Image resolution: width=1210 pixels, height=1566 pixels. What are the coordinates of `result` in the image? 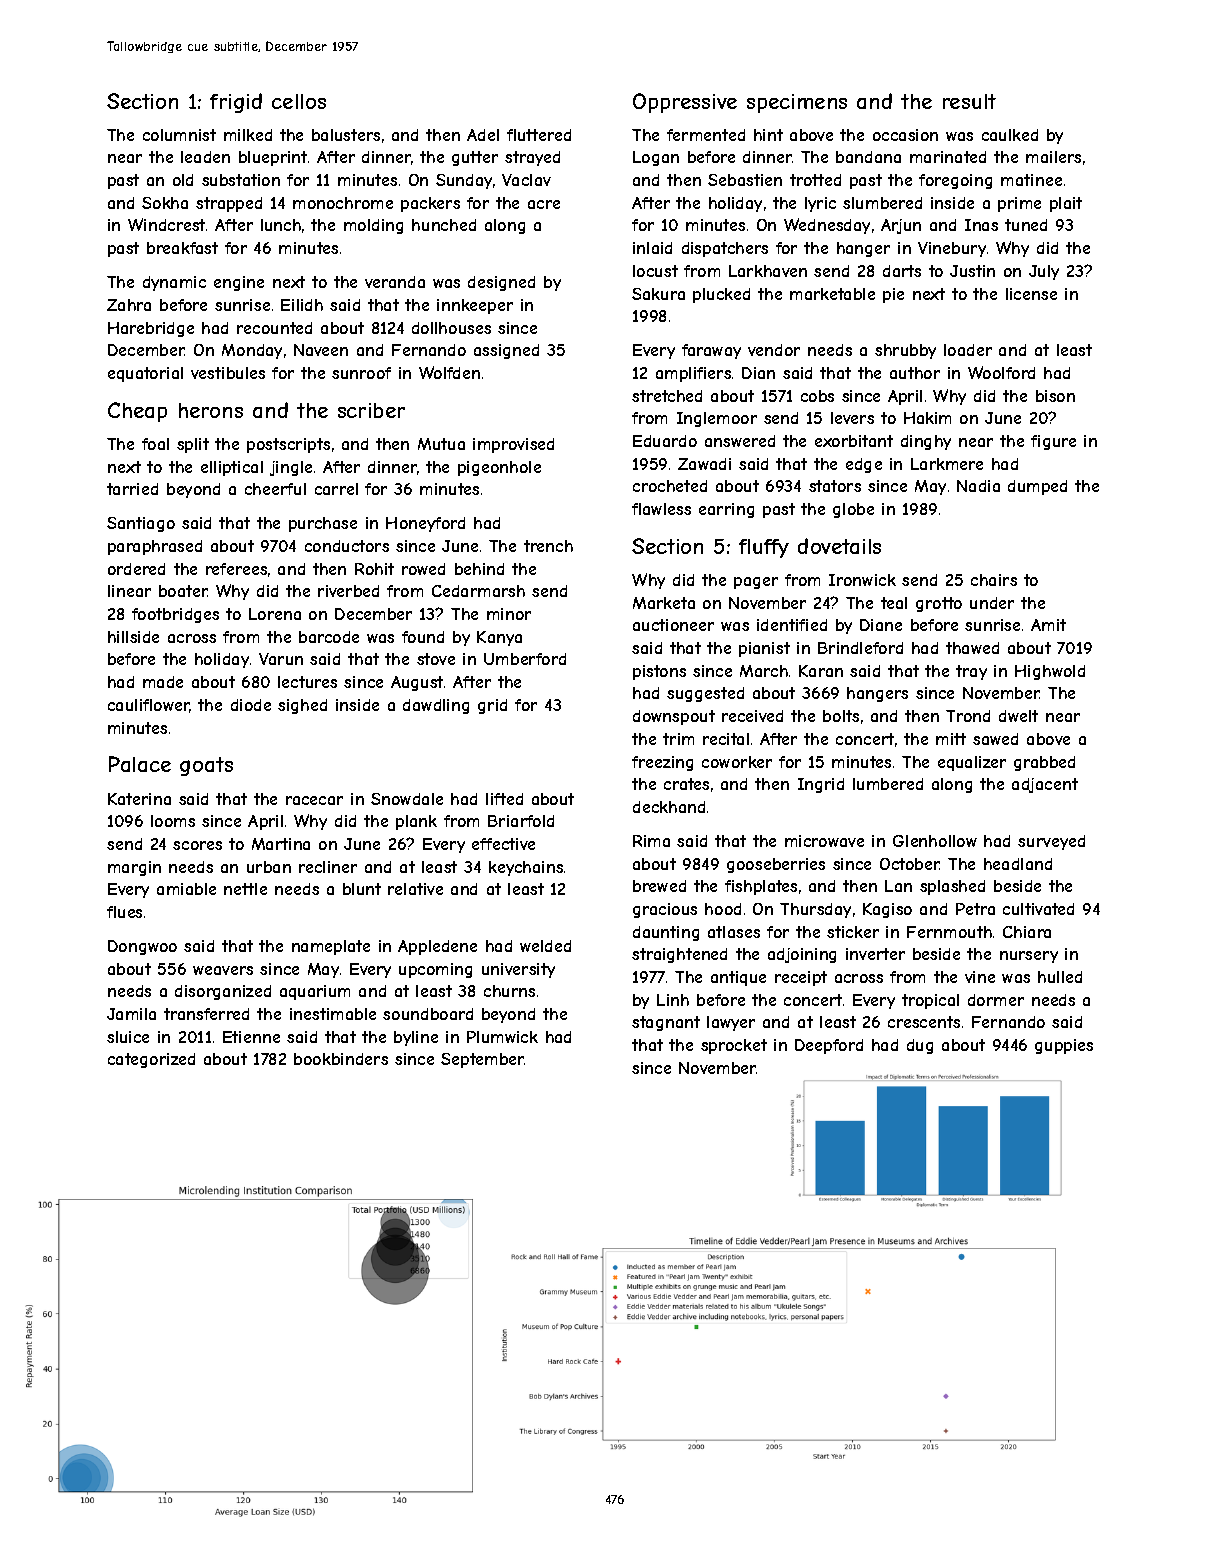 It's located at (969, 101).
